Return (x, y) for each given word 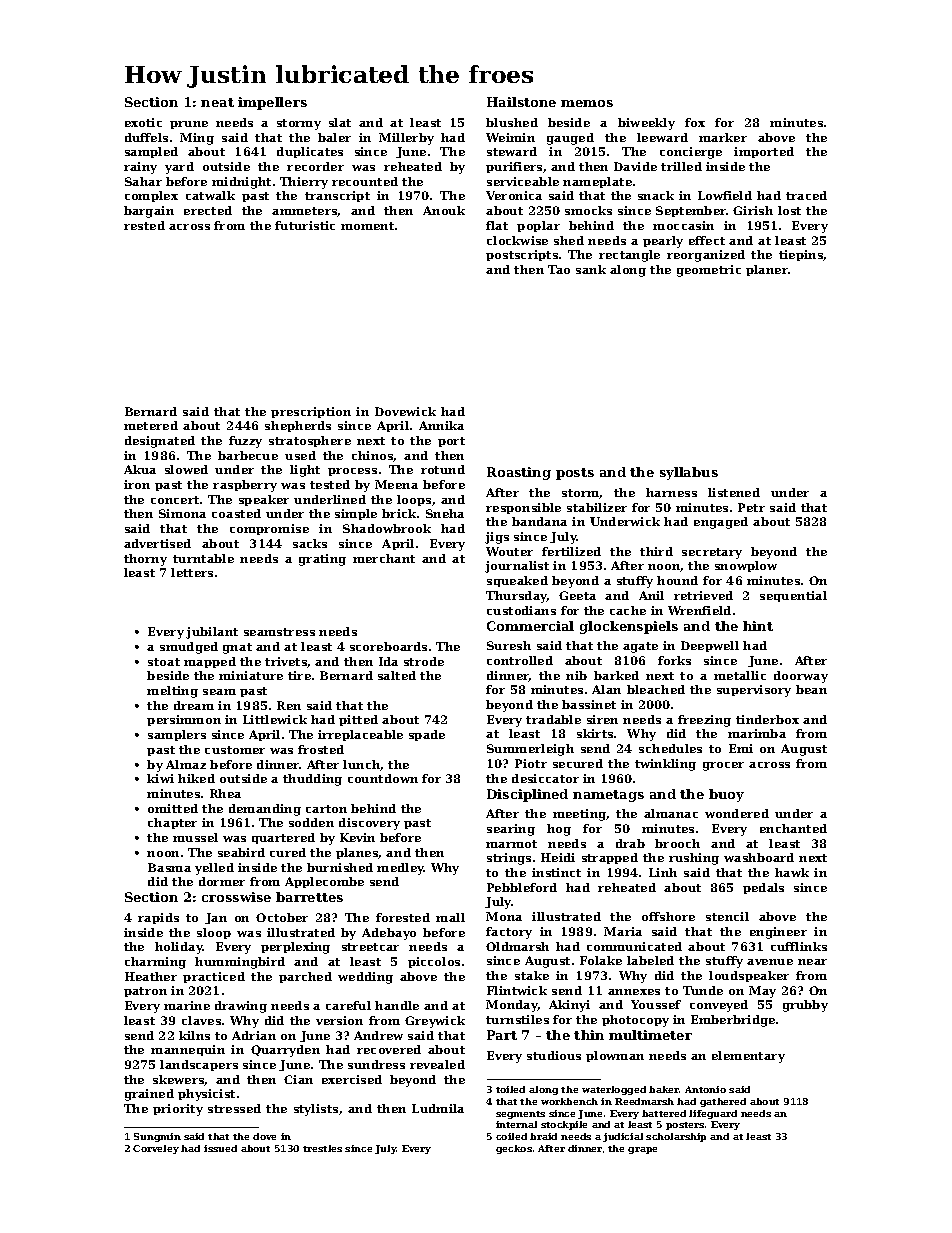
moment (367, 226)
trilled (681, 166)
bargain (149, 212)
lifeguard (713, 1114)
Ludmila (438, 1108)
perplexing (295, 948)
